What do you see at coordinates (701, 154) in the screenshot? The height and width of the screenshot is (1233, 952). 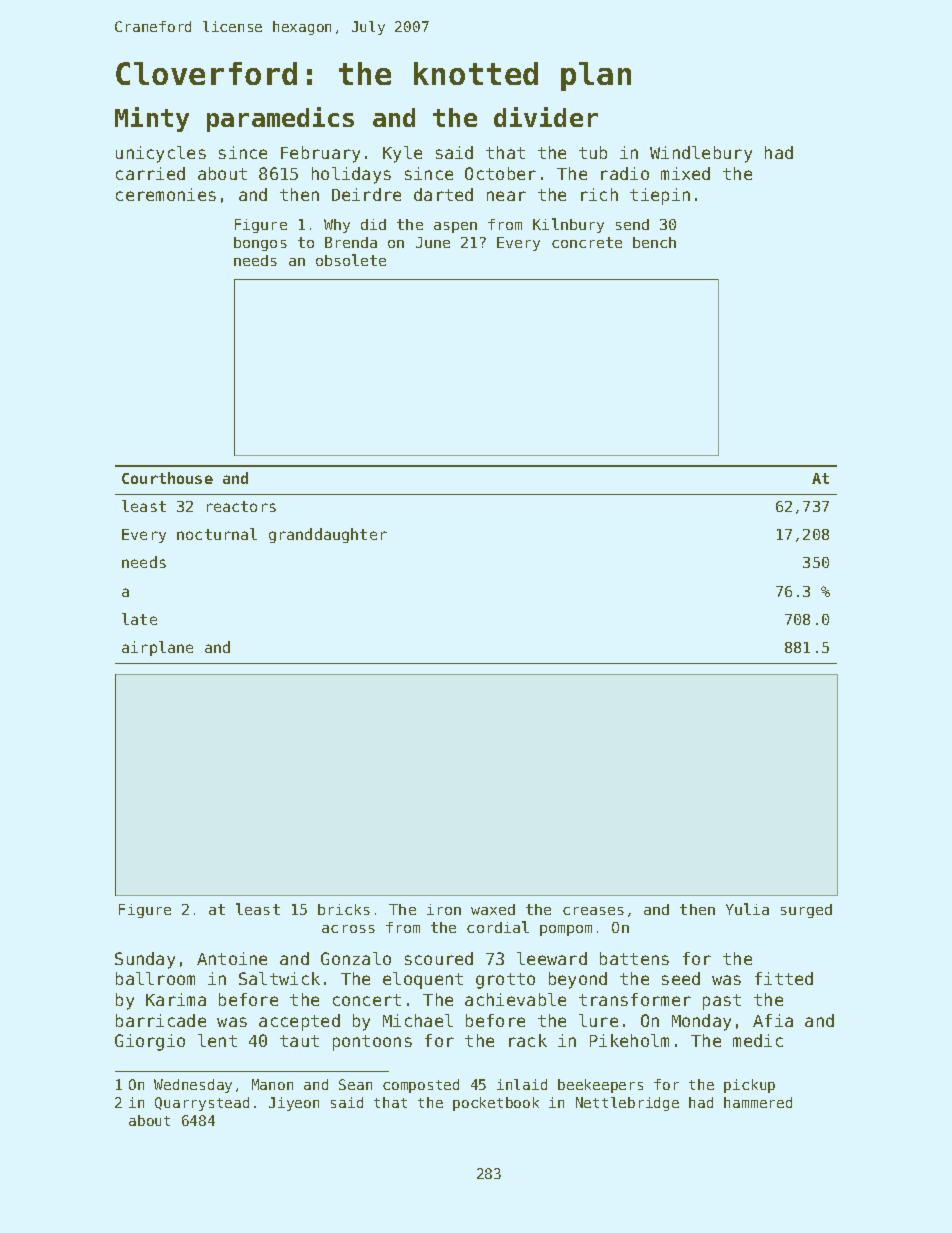 I see `Windlebury` at bounding box center [701, 154].
